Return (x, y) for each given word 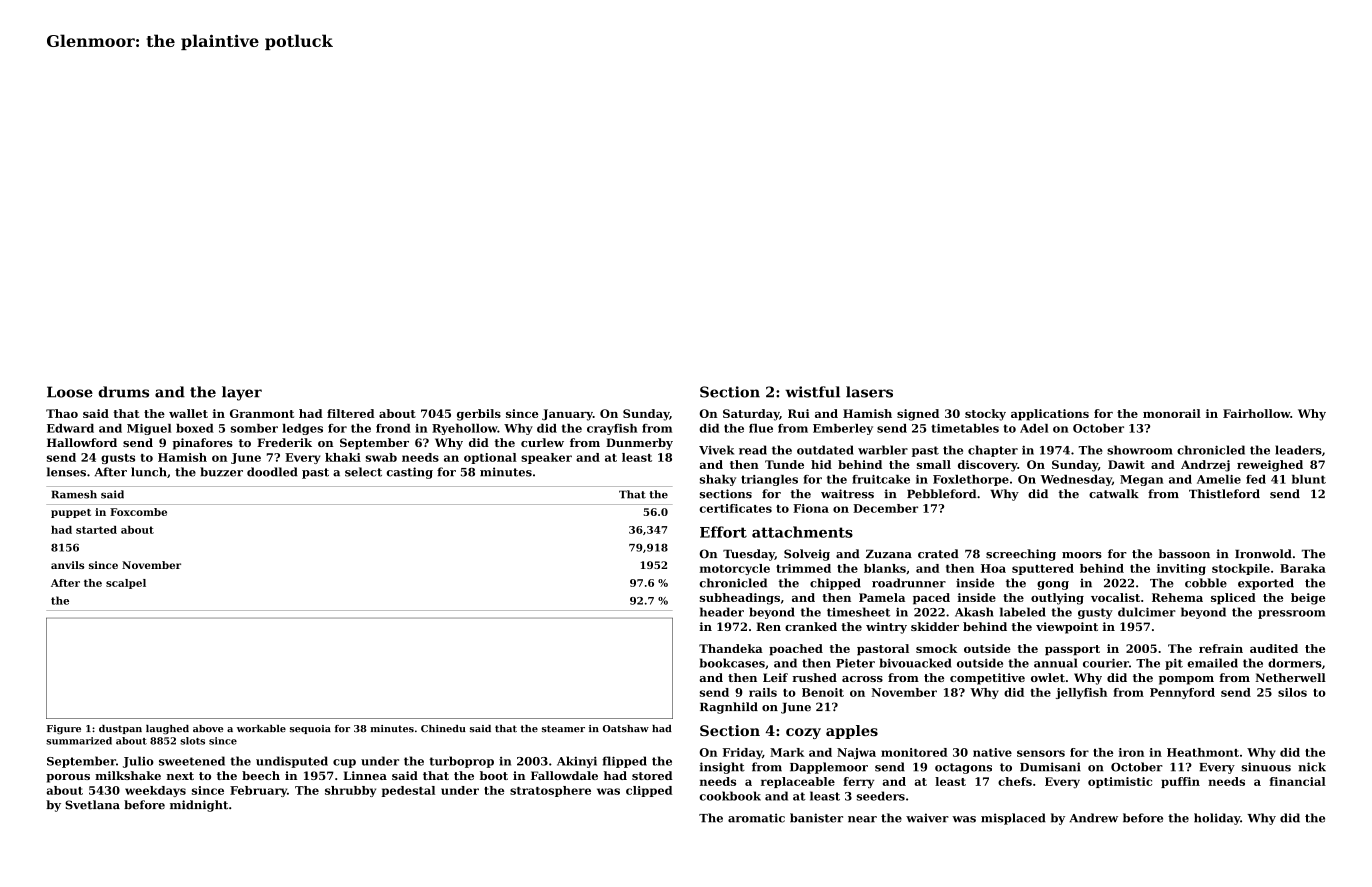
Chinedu (443, 728)
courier (1106, 663)
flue (761, 428)
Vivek (716, 450)
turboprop (461, 762)
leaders (1298, 450)
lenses (66, 472)
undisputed (292, 762)
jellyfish (1081, 693)
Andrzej (1205, 466)
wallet (188, 413)
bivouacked (915, 663)
